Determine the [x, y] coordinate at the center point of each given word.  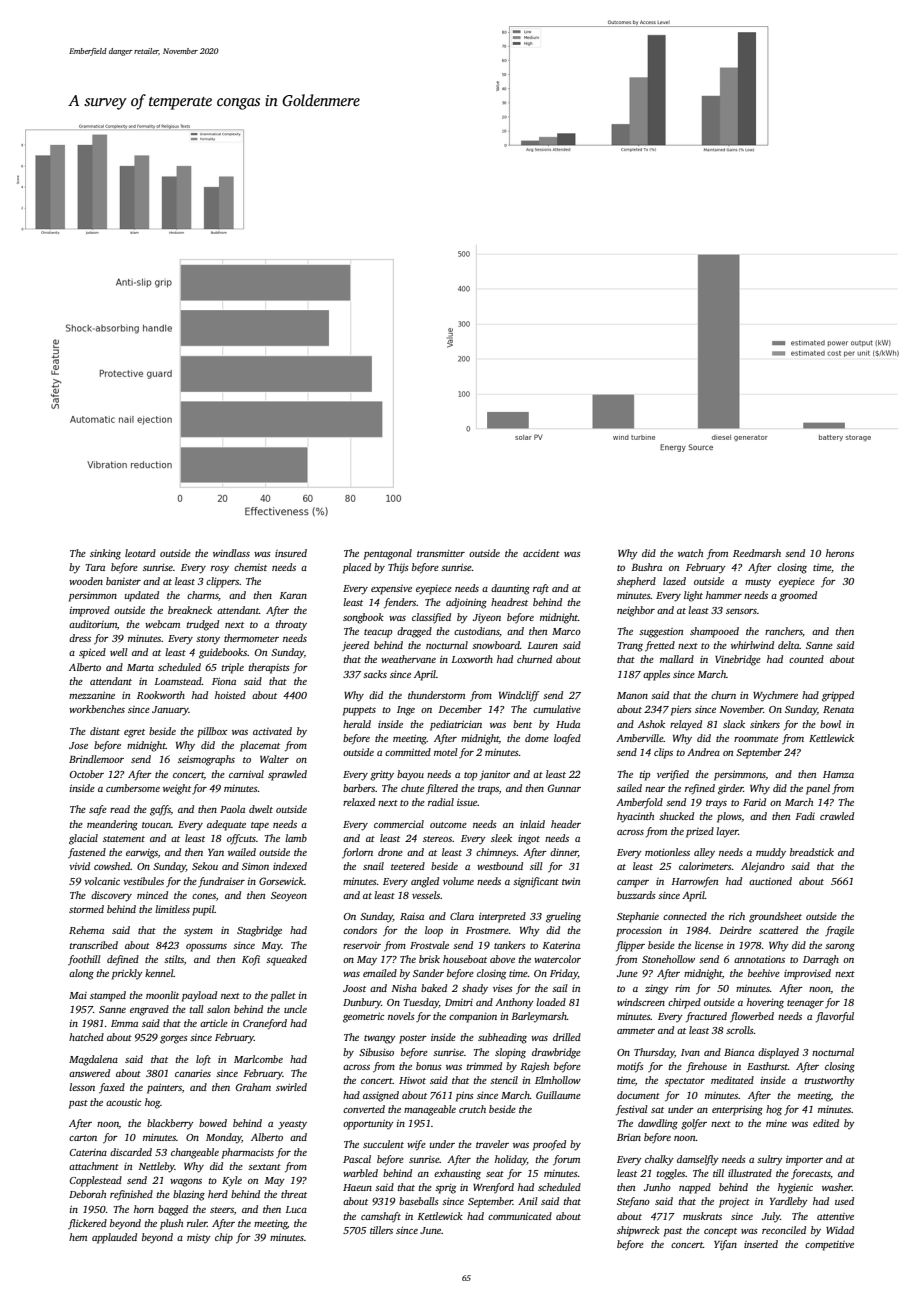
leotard [140, 553]
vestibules [143, 881]
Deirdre [736, 930]
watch [690, 553]
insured [291, 553]
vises [503, 988]
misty [199, 1238]
